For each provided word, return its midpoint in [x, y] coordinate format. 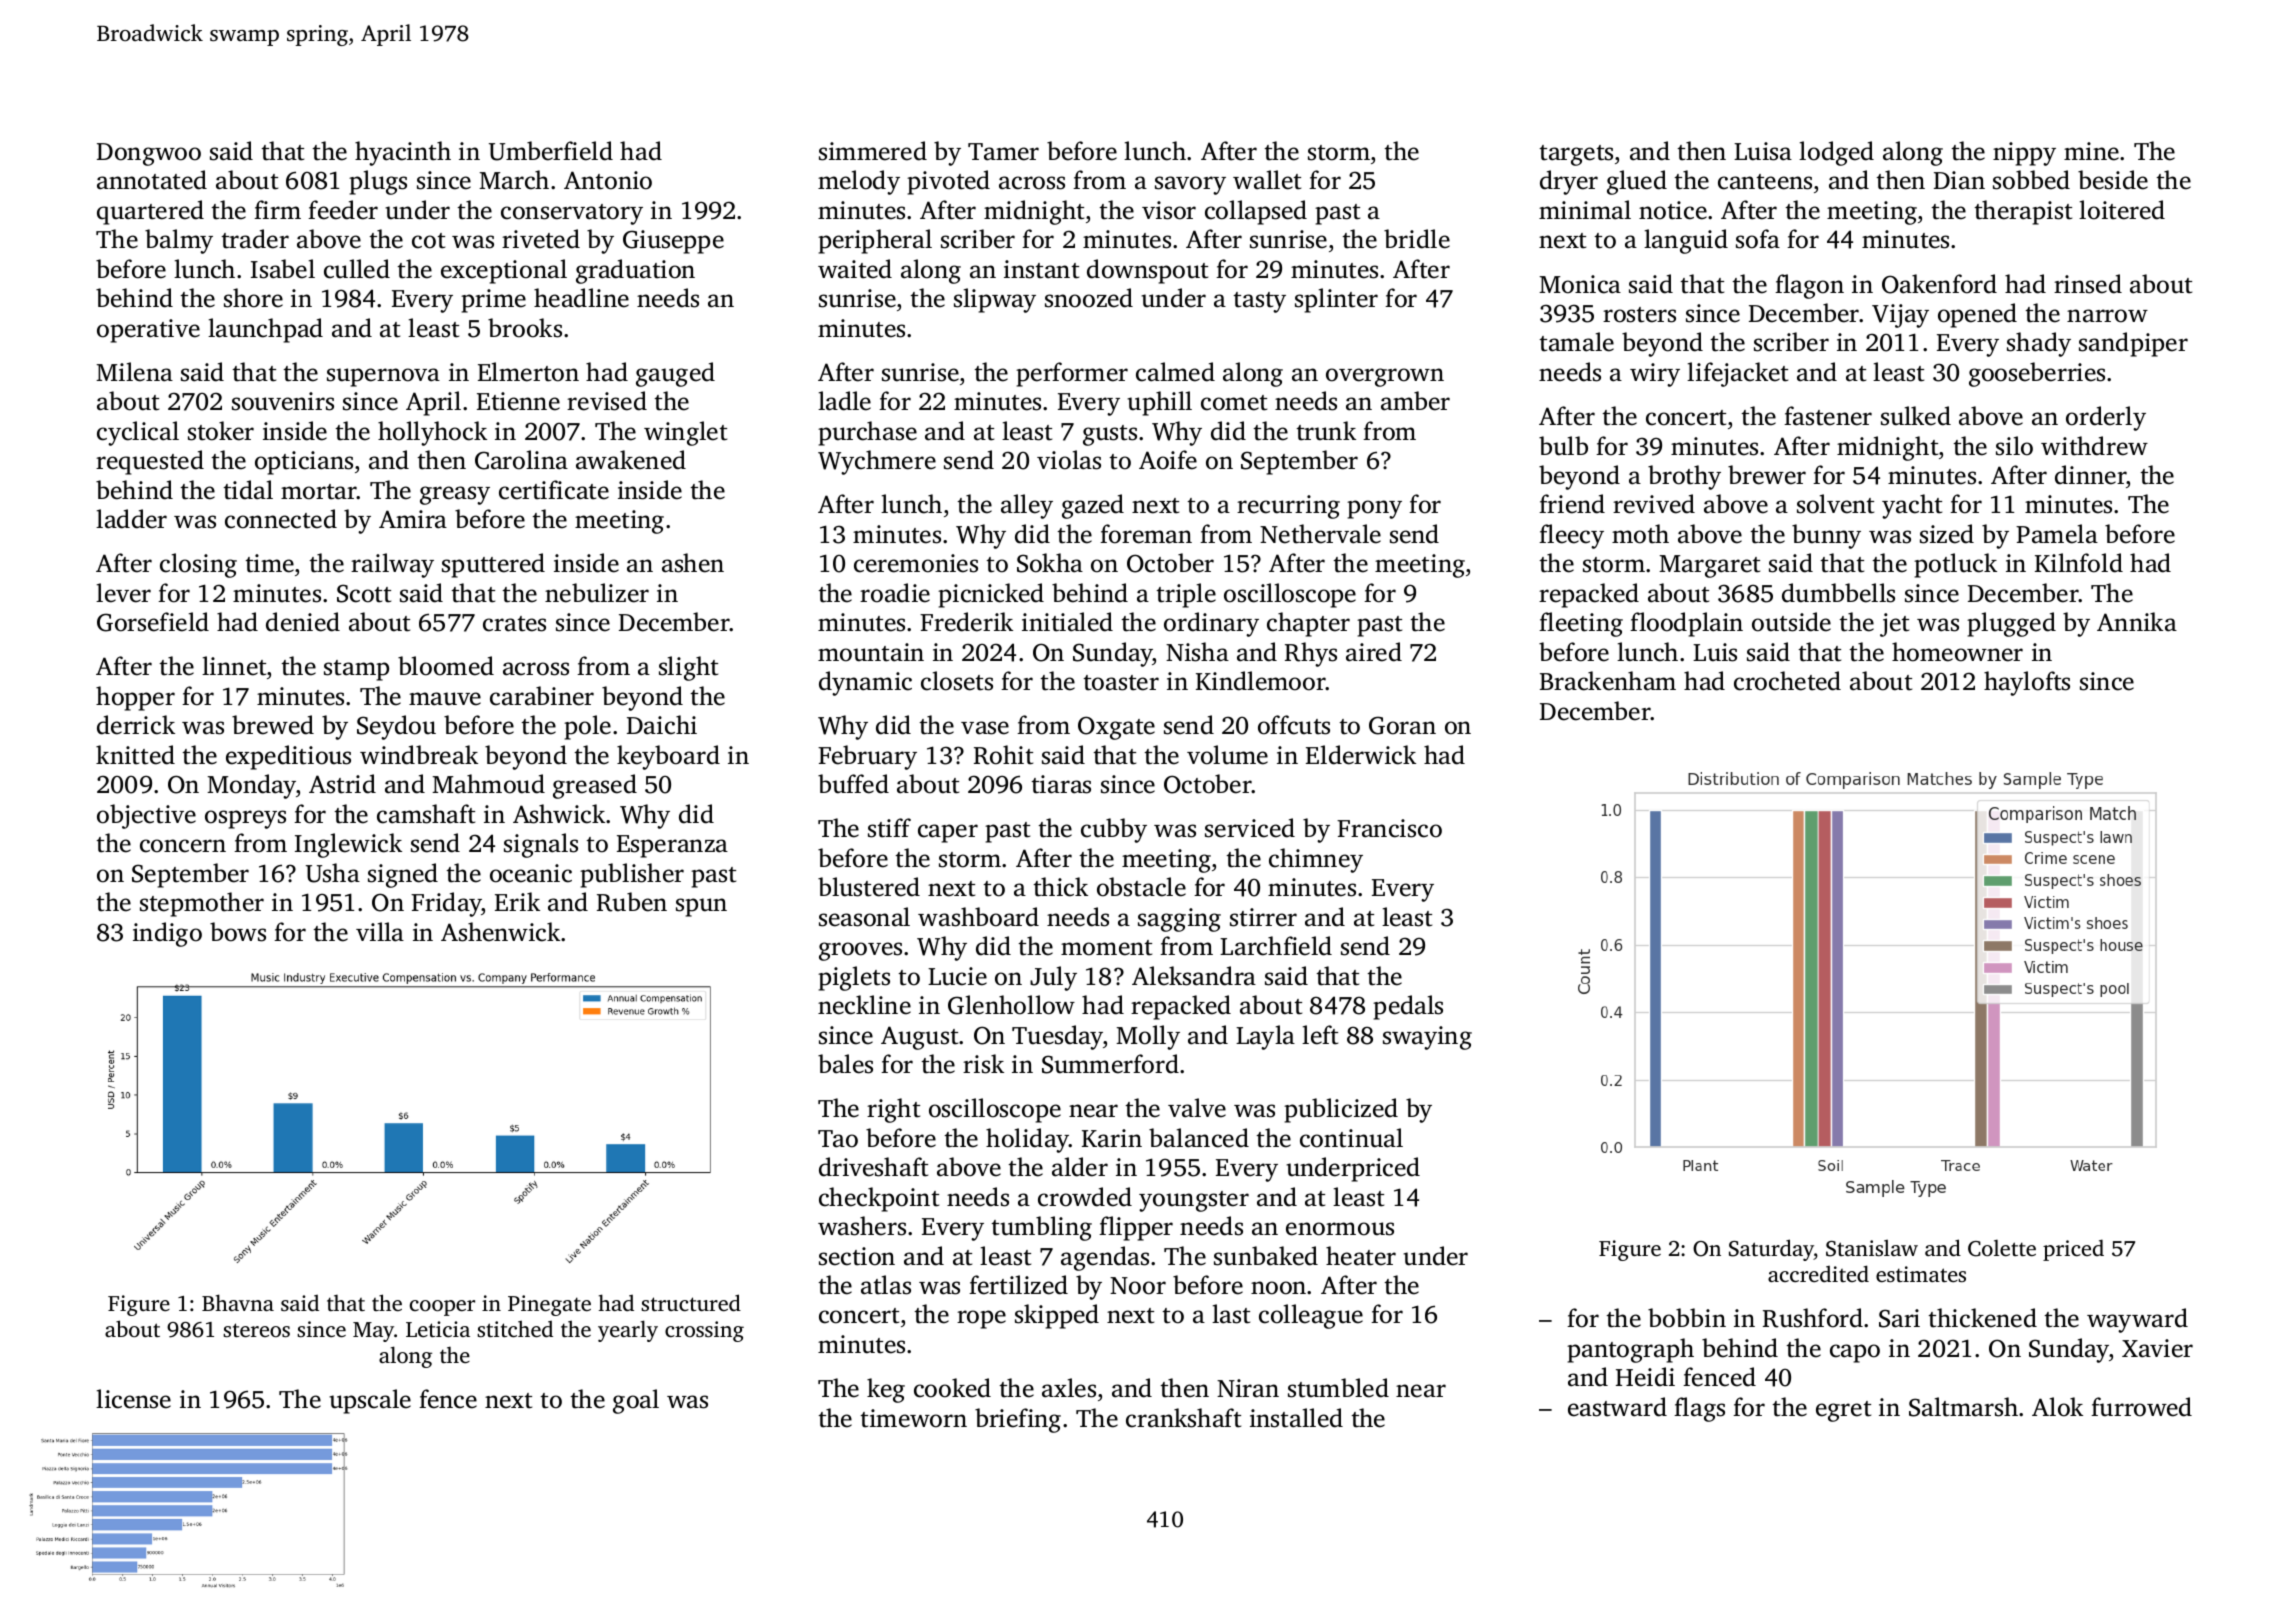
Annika [2137, 622]
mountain [871, 652]
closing [198, 565]
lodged [1836, 153]
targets [1576, 155]
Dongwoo [149, 154]
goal [636, 1401]
